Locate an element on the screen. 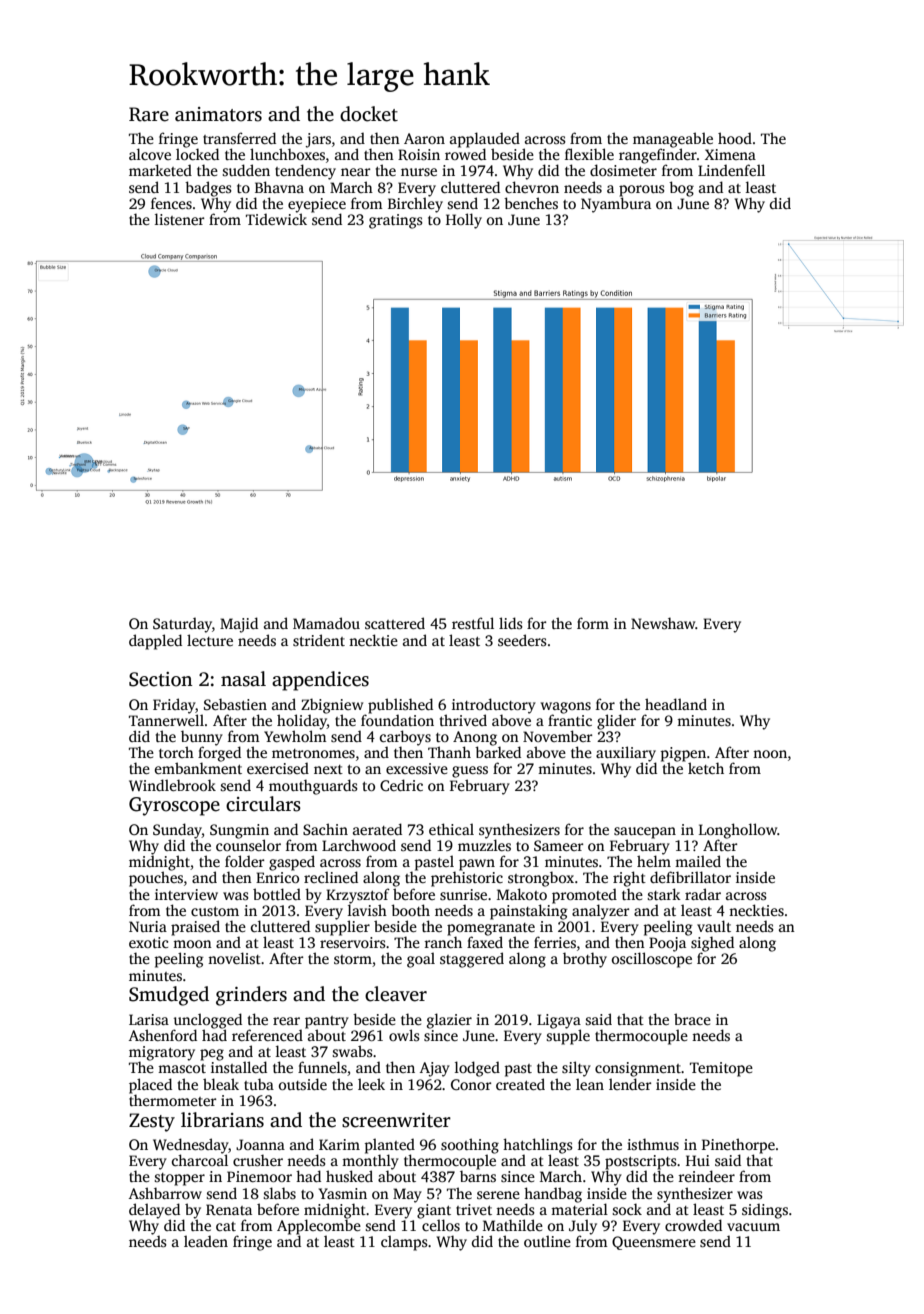 This screenshot has height=1314, width=924. Sameer is located at coordinates (558, 845).
